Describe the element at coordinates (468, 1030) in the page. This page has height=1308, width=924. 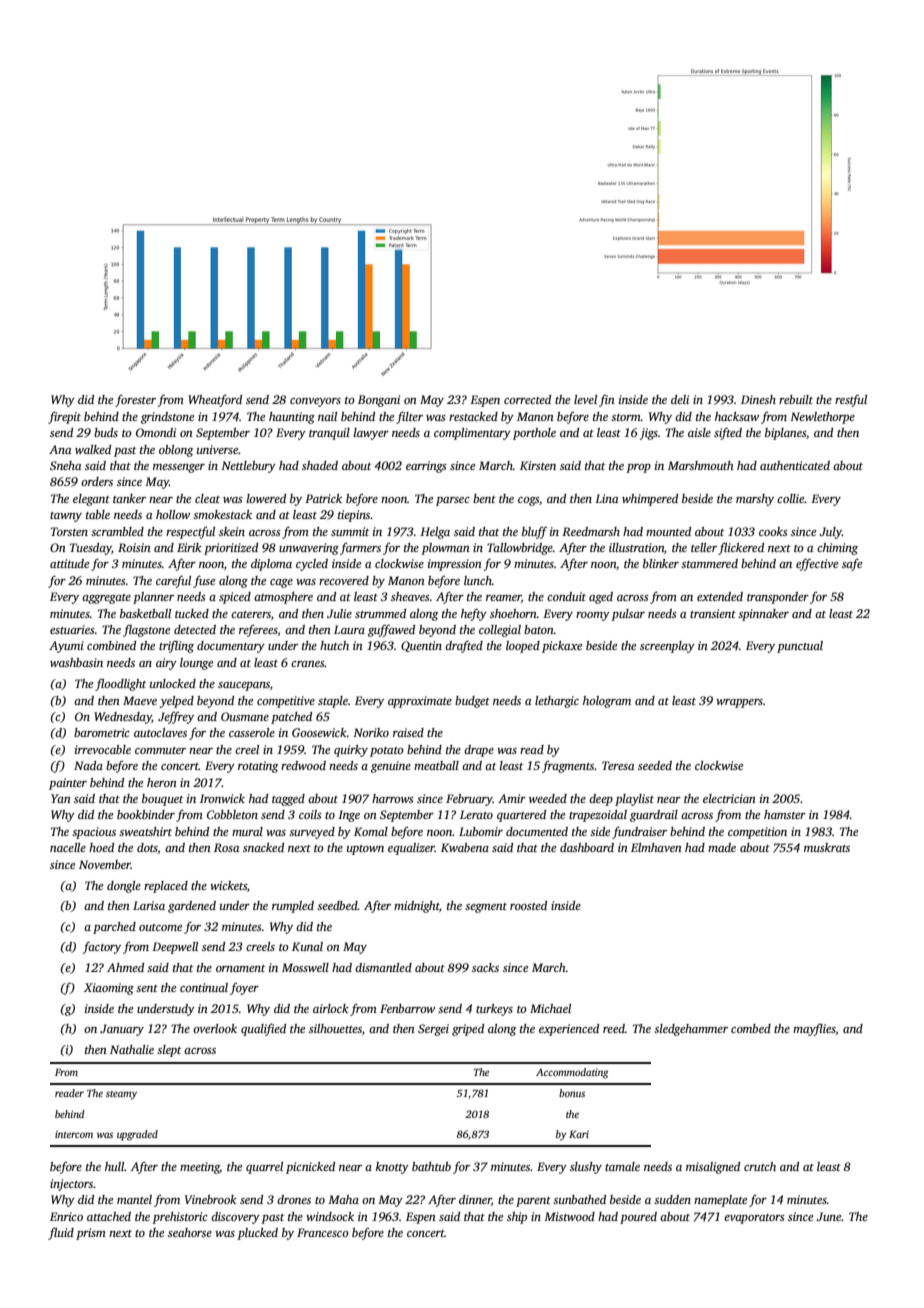
I see `griped` at that location.
